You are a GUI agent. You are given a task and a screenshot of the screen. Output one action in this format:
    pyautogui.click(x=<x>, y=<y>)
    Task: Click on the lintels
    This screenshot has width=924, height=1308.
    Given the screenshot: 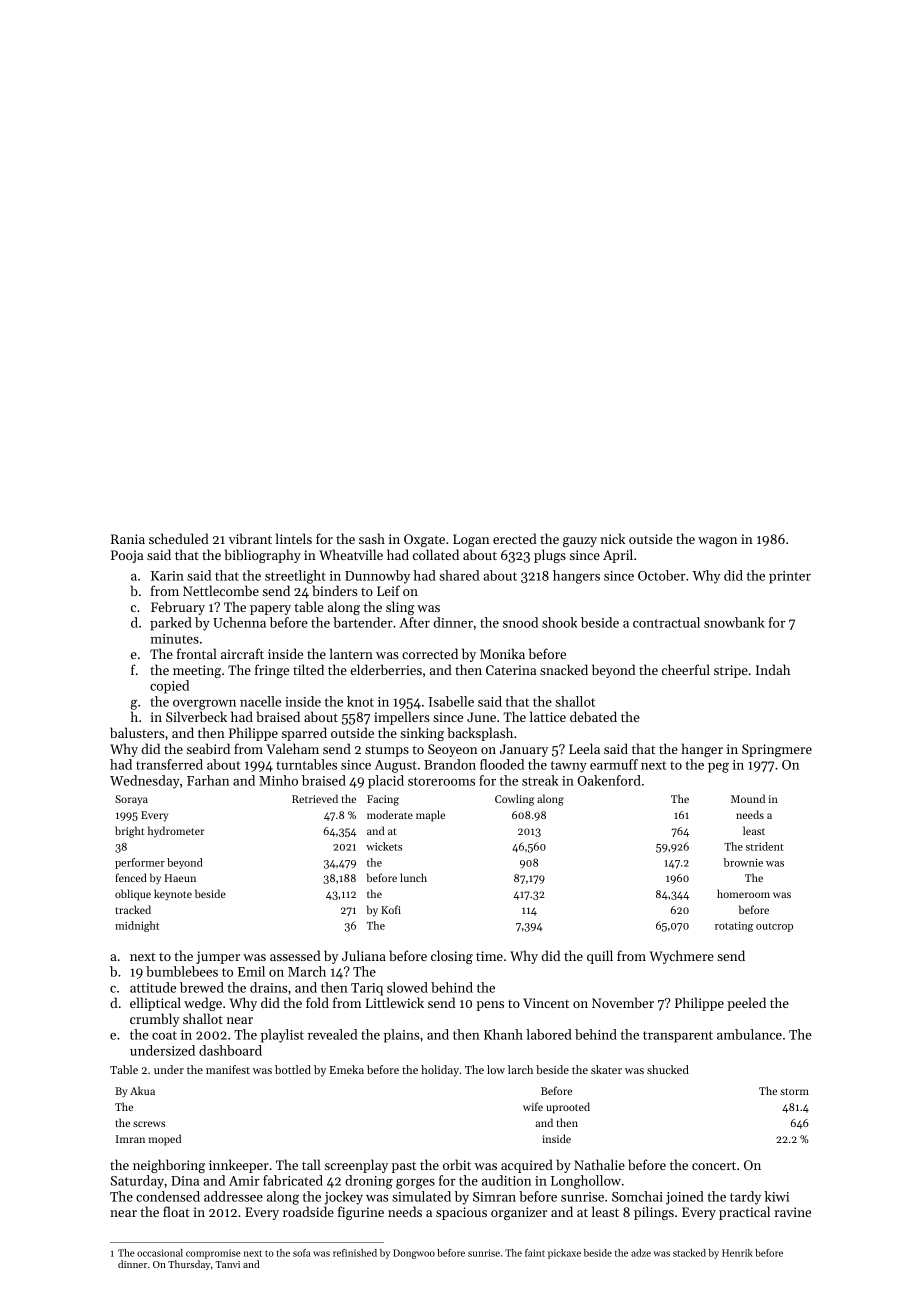 What is the action you would take?
    pyautogui.click(x=294, y=538)
